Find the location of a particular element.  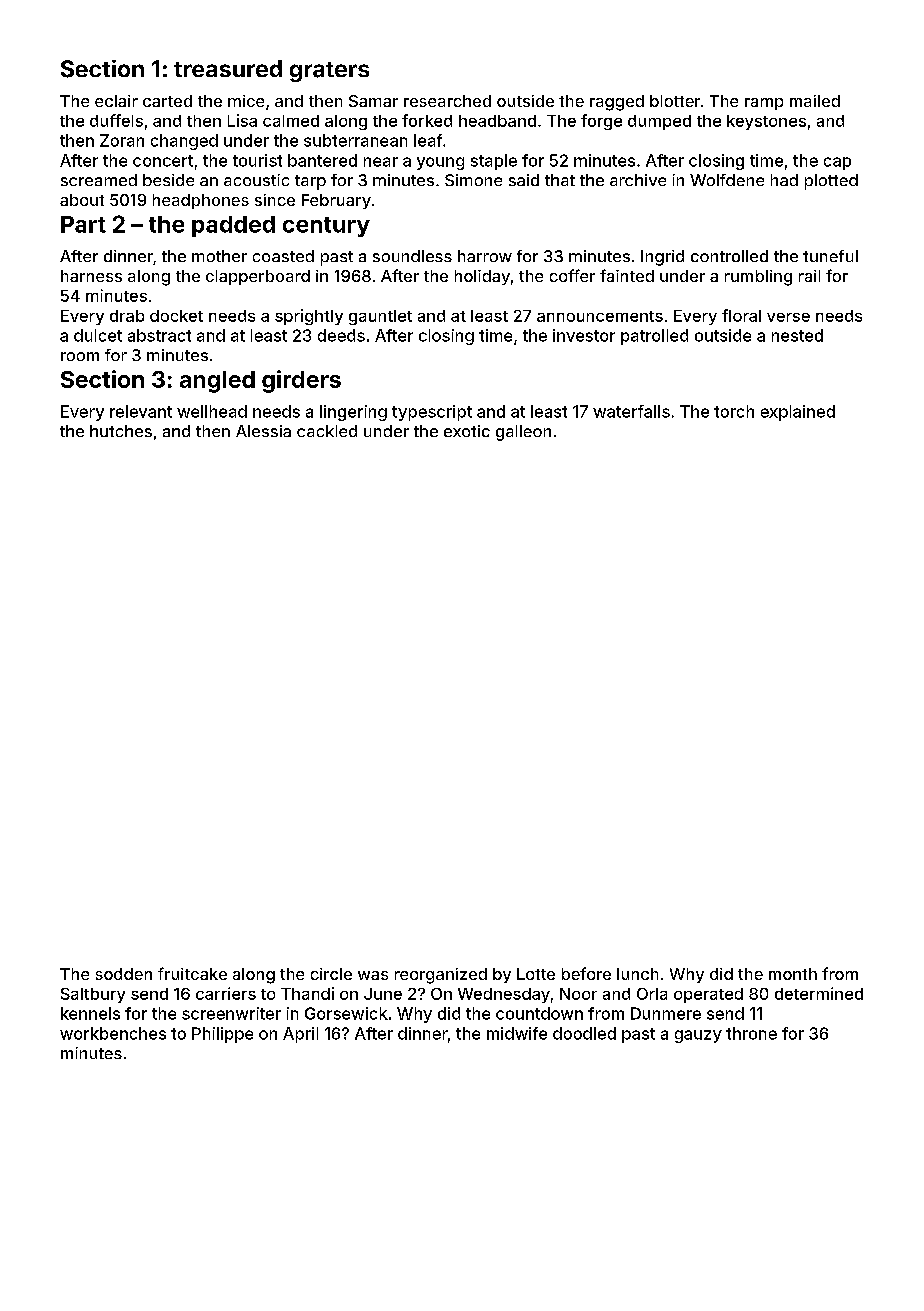

sprightly is located at coordinates (309, 317).
